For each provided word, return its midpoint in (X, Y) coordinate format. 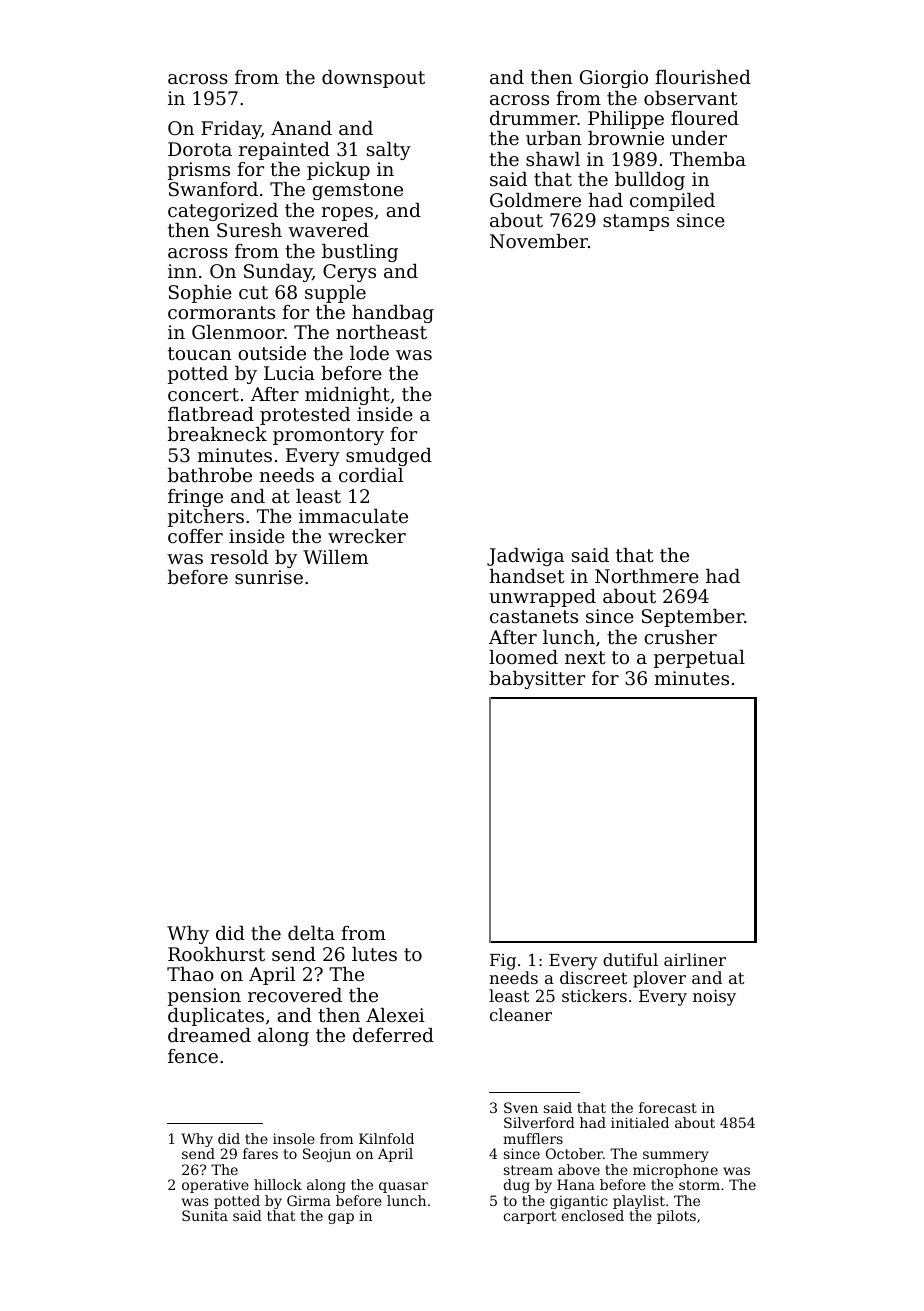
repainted (284, 151)
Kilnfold (386, 1138)
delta (311, 933)
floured (705, 118)
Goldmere (535, 200)
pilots (676, 1217)
